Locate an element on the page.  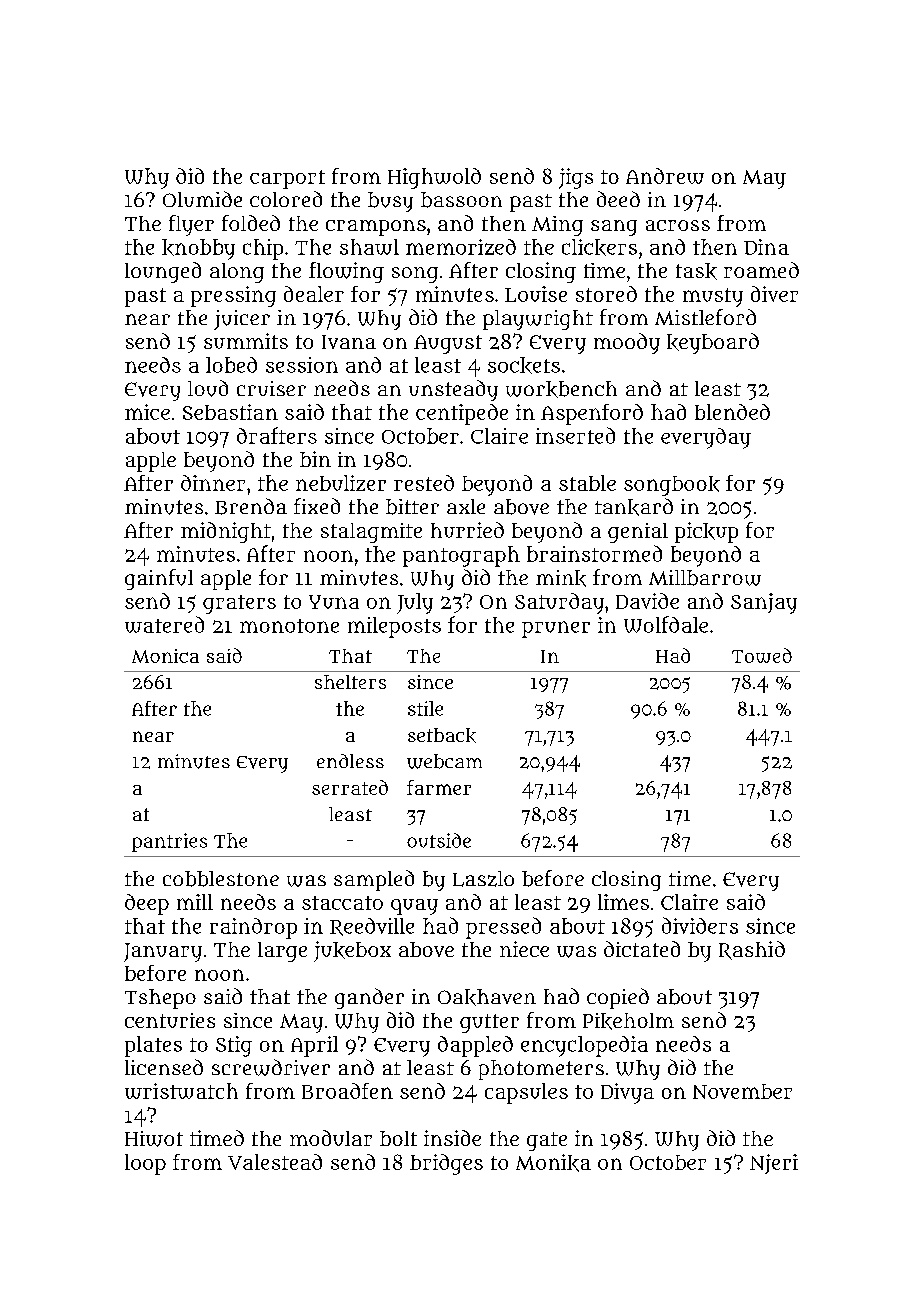
encyclopedia is located at coordinates (584, 1046).
